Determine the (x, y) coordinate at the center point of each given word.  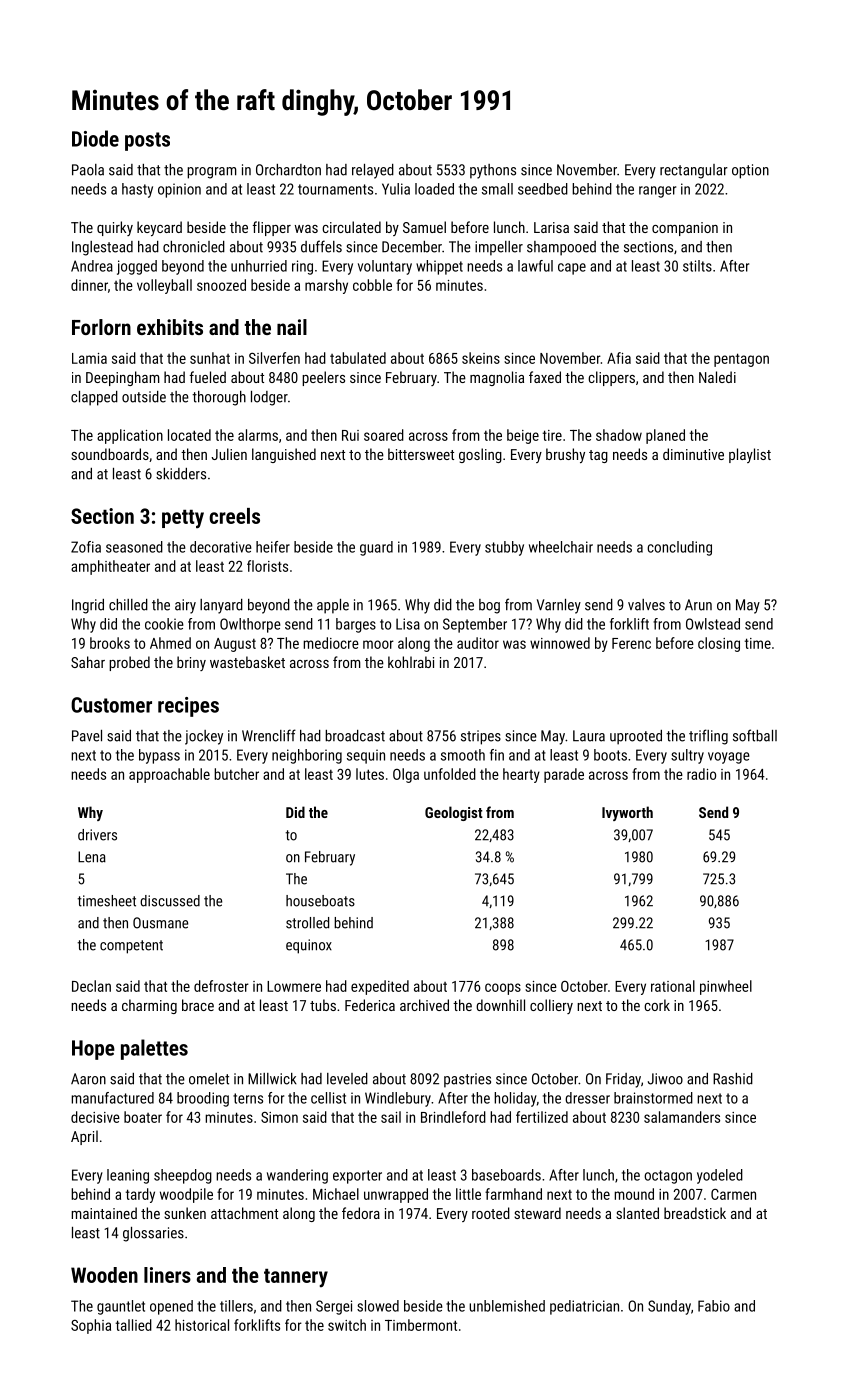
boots (610, 755)
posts (147, 141)
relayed (373, 171)
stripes (481, 737)
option (750, 171)
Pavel (87, 736)
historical (202, 1325)
